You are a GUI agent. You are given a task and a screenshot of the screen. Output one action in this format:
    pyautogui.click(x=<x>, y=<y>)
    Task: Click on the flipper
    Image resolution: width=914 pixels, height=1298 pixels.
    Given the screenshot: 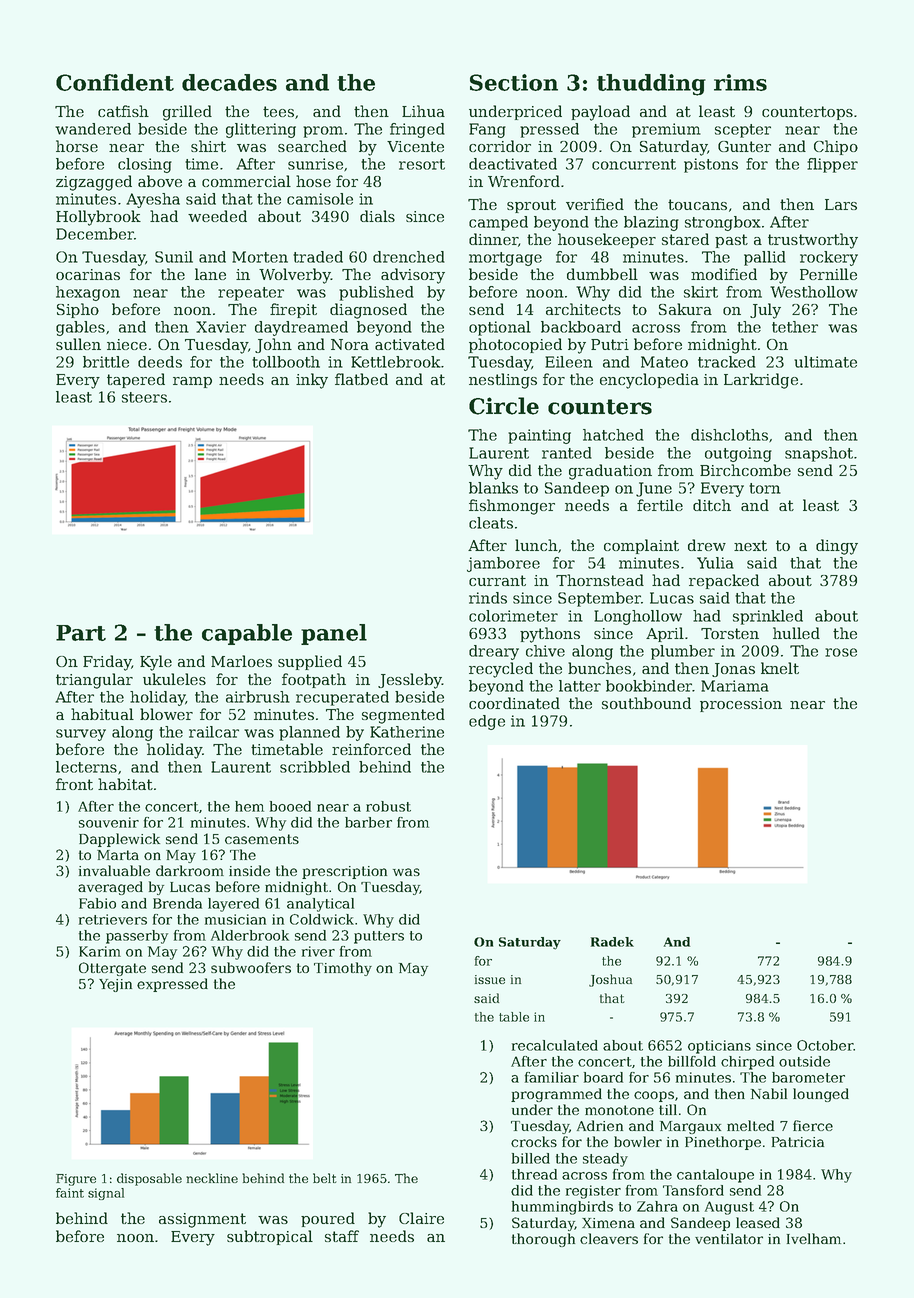 What is the action you would take?
    pyautogui.click(x=832, y=165)
